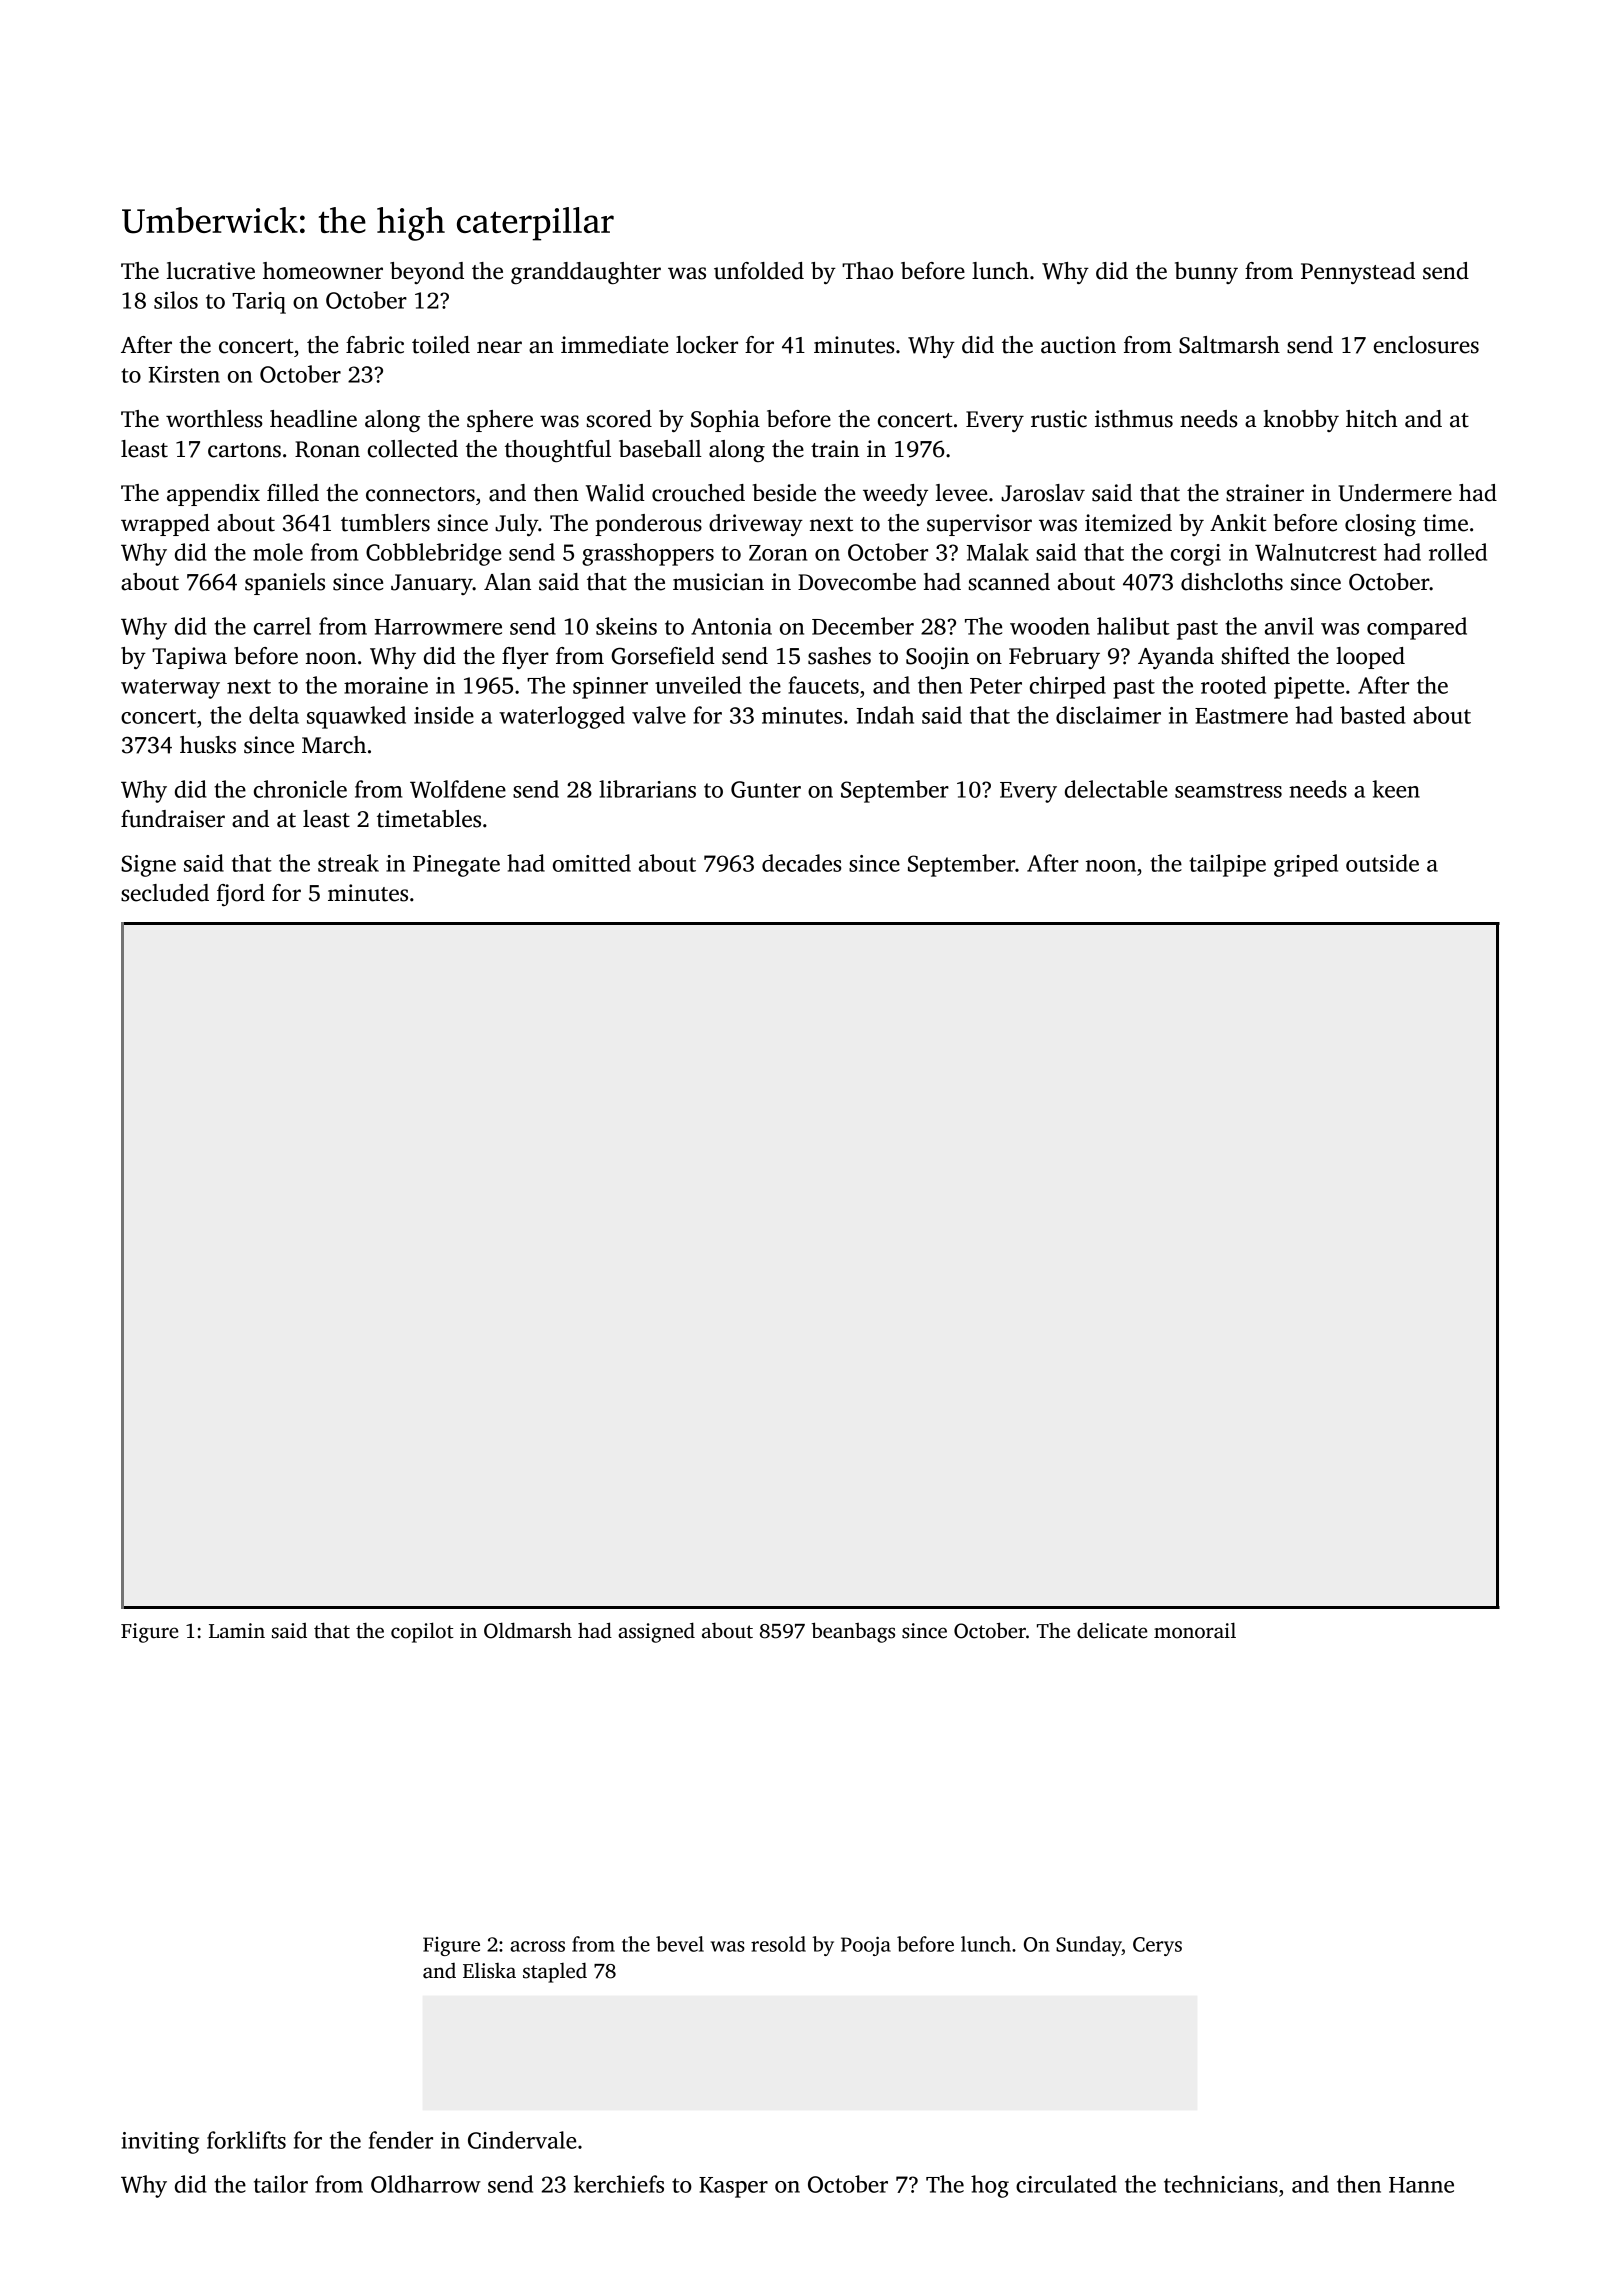 The image size is (1620, 2292). What do you see at coordinates (1112, 1631) in the screenshot?
I see `delicate` at bounding box center [1112, 1631].
